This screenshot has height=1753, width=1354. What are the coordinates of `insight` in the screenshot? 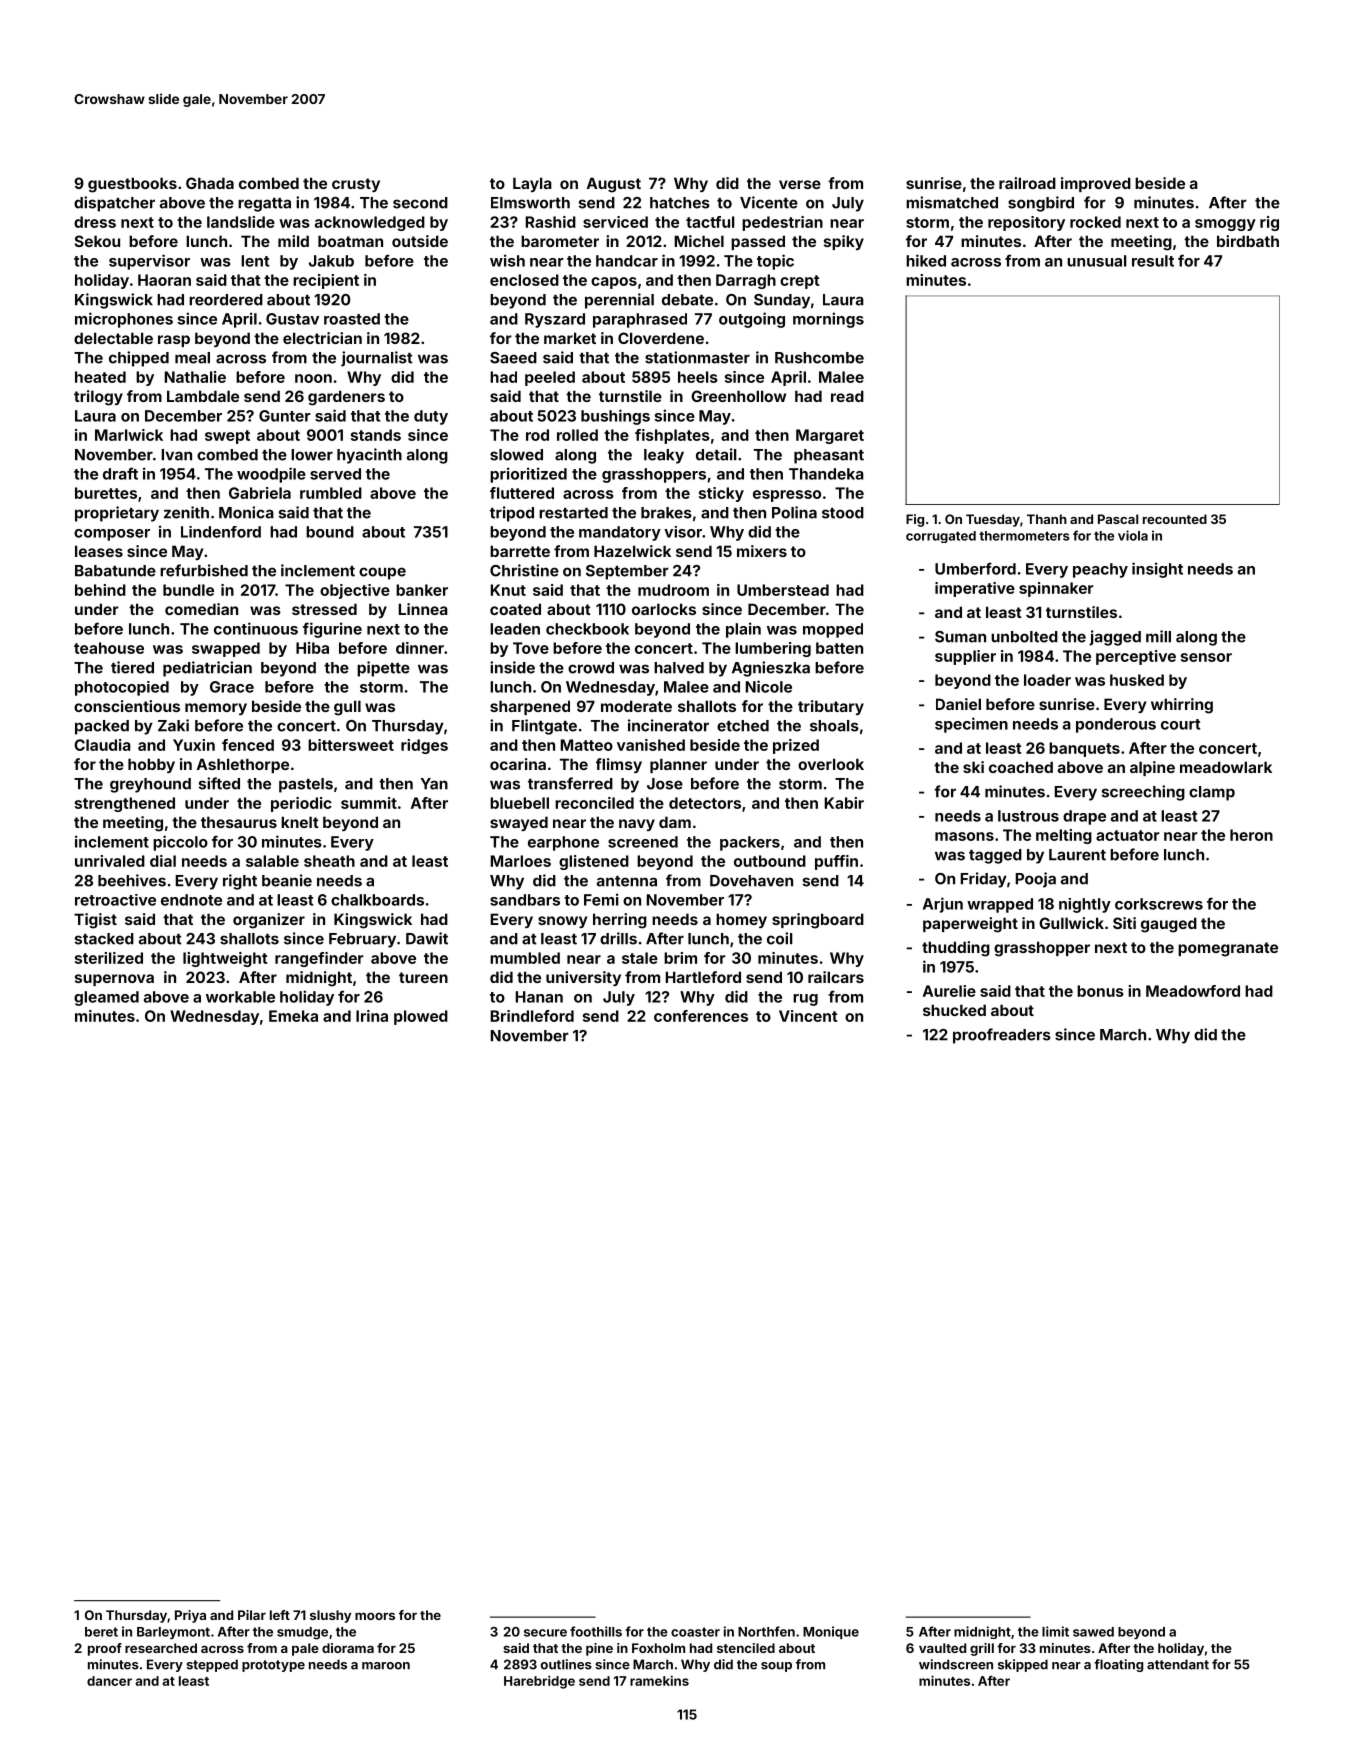 It's located at (1157, 570).
